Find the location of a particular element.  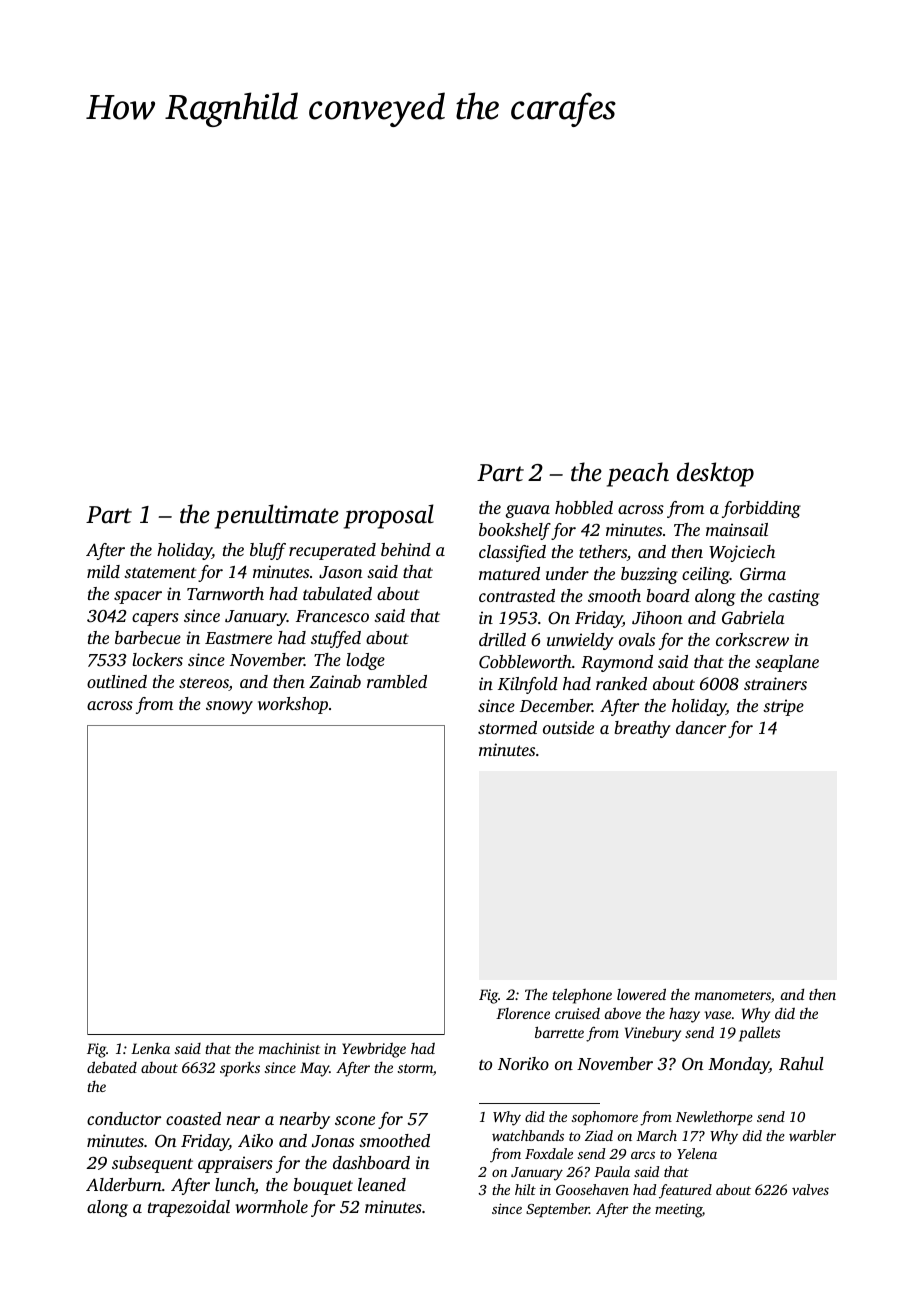

penultimate is located at coordinates (277, 516).
